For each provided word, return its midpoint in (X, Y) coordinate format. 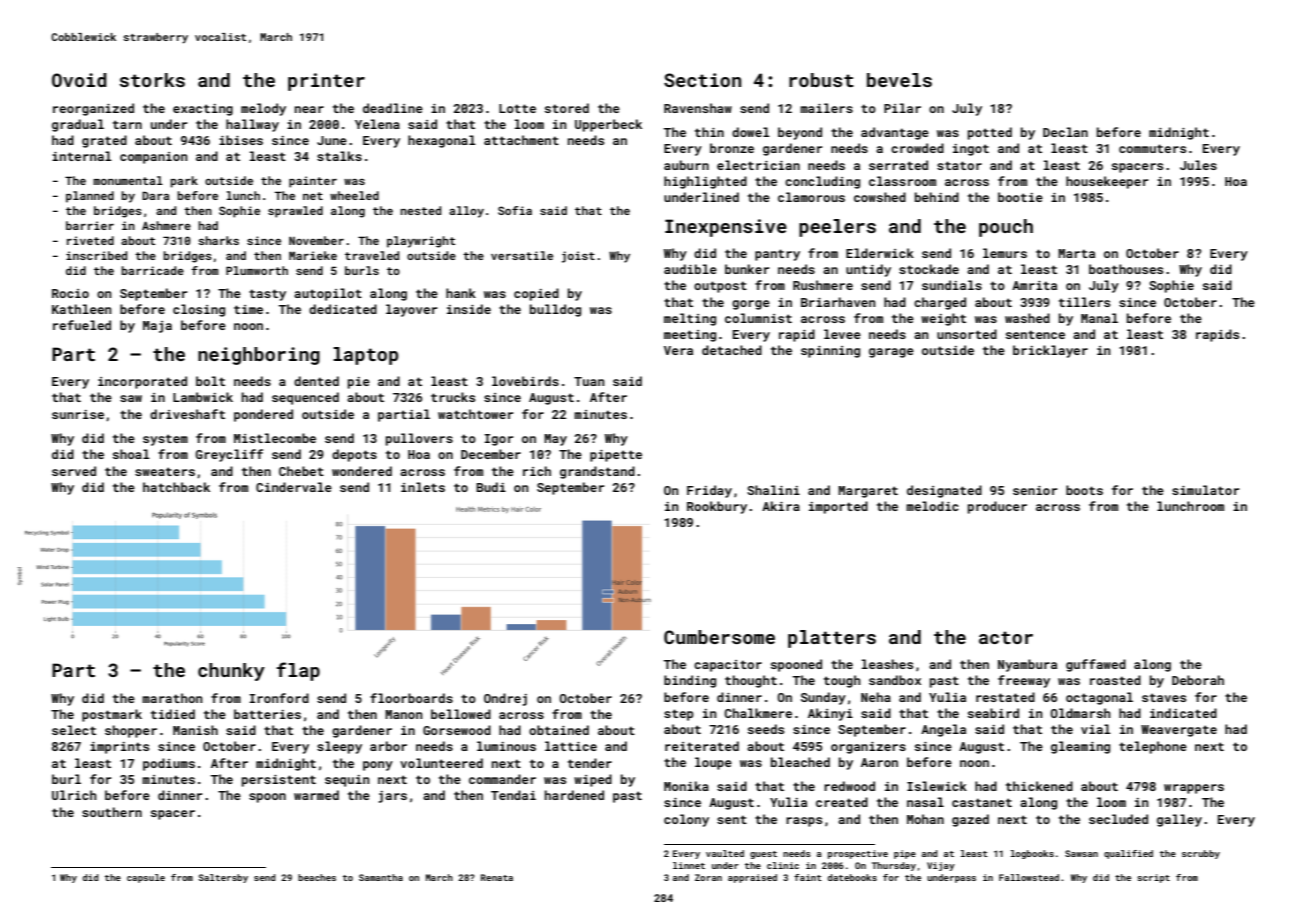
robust (821, 80)
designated (944, 491)
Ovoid (79, 80)
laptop (365, 356)
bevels (899, 80)
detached (732, 350)
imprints (119, 748)
